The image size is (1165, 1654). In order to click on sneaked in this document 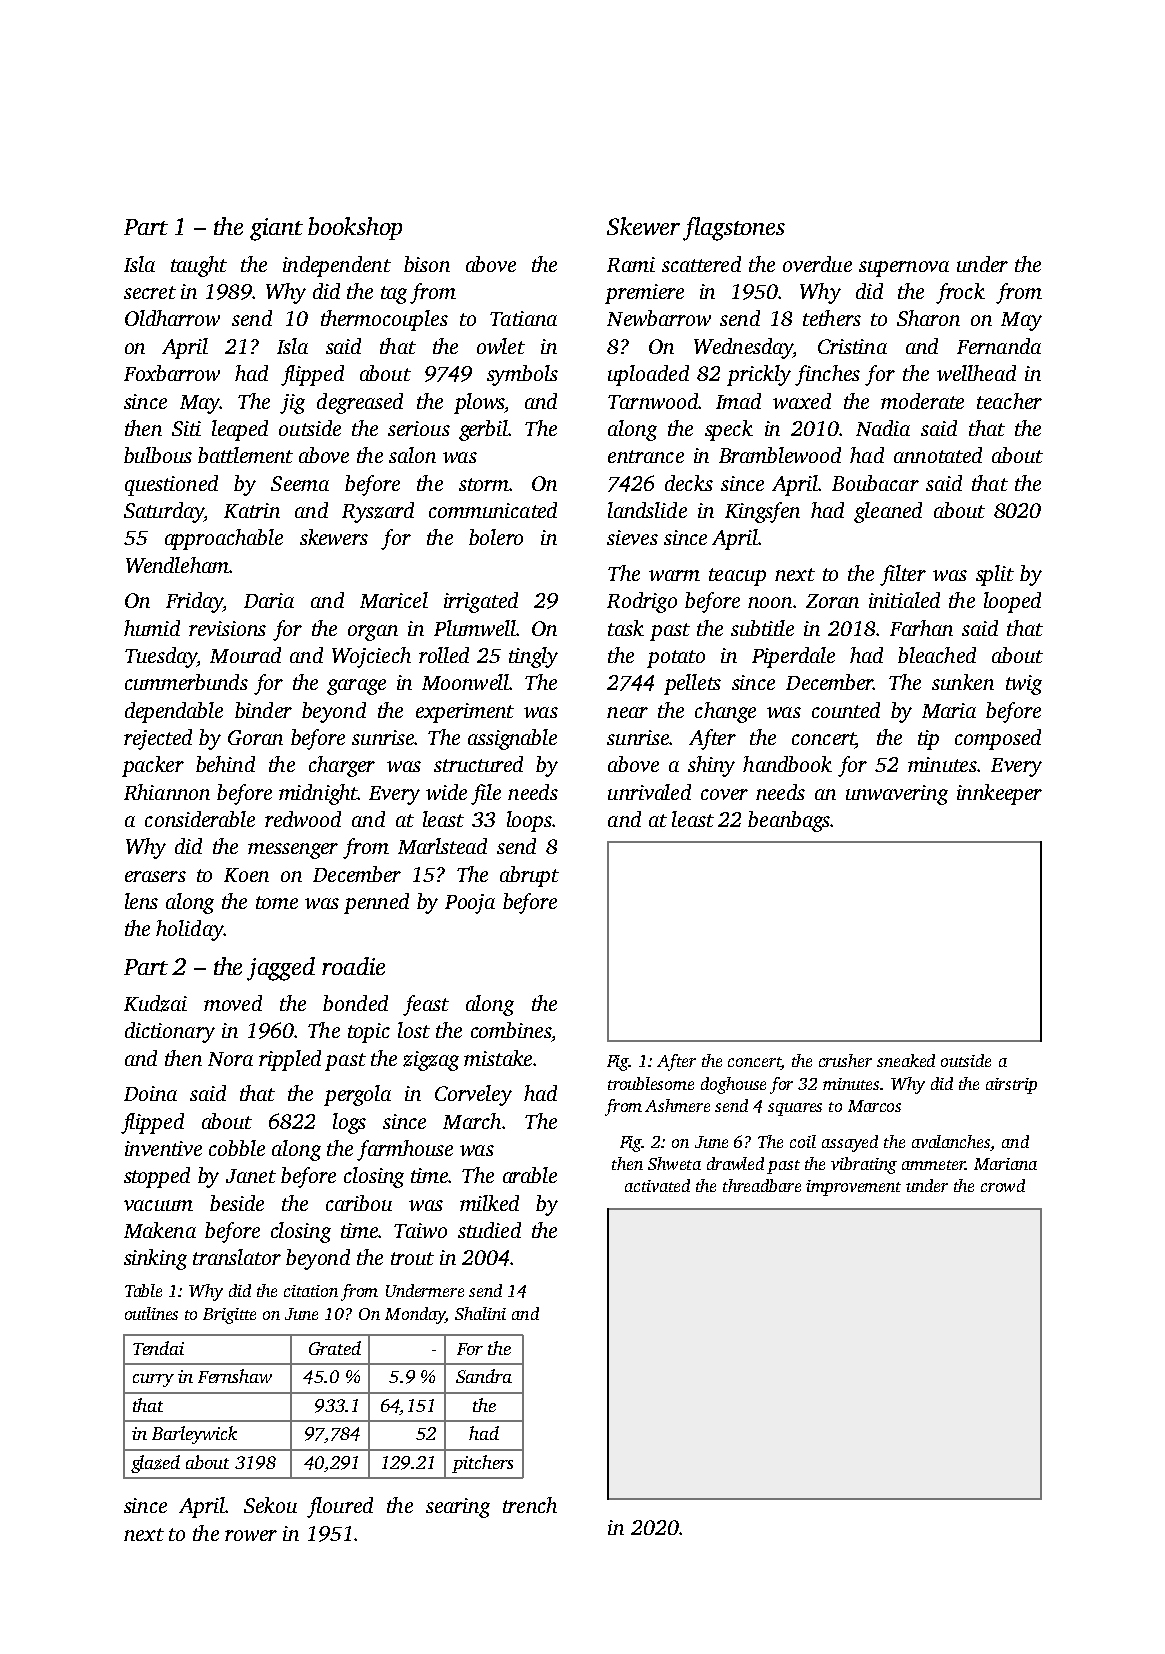, I will do `click(906, 1060)`.
